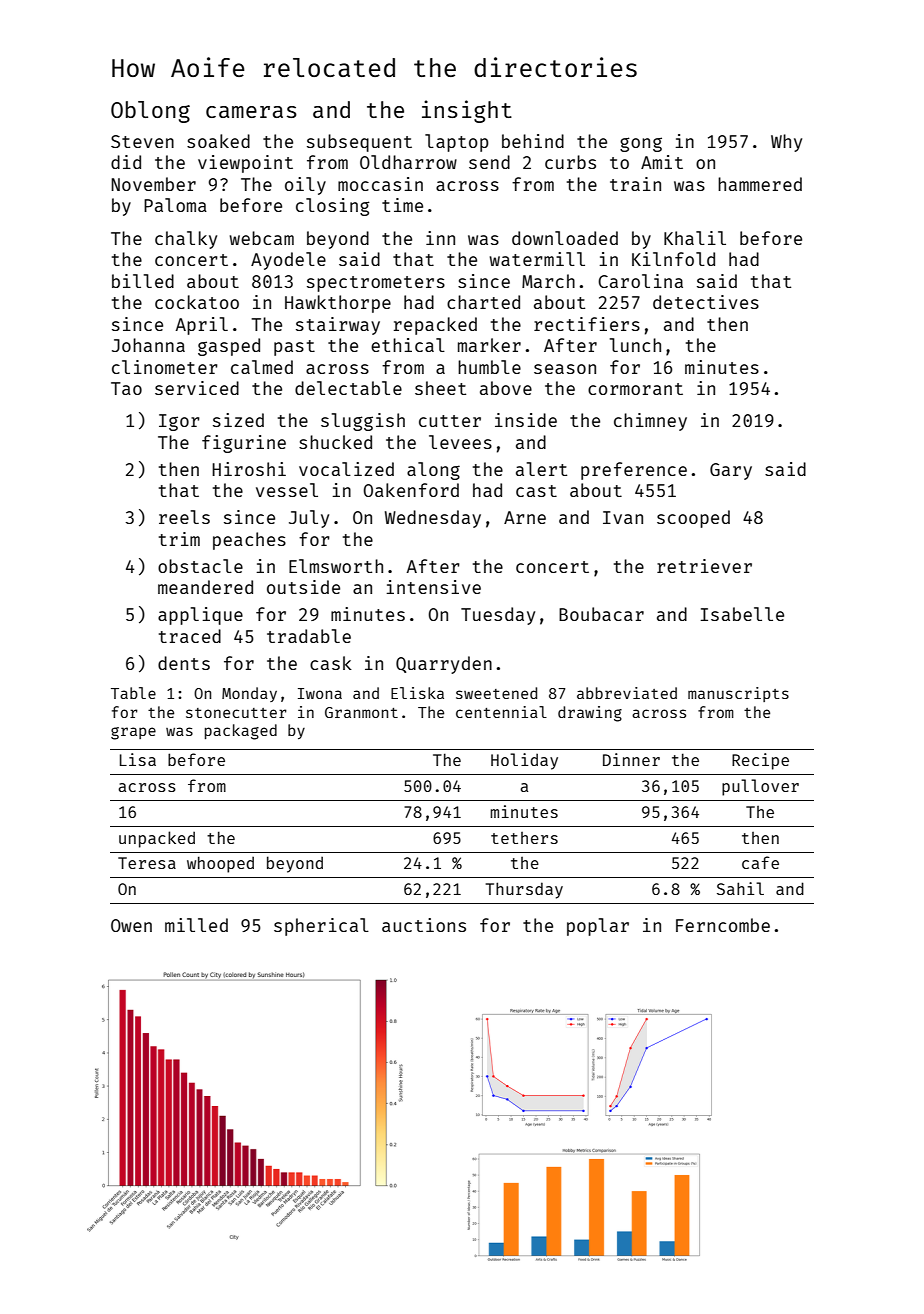  I want to click on send, so click(489, 162).
